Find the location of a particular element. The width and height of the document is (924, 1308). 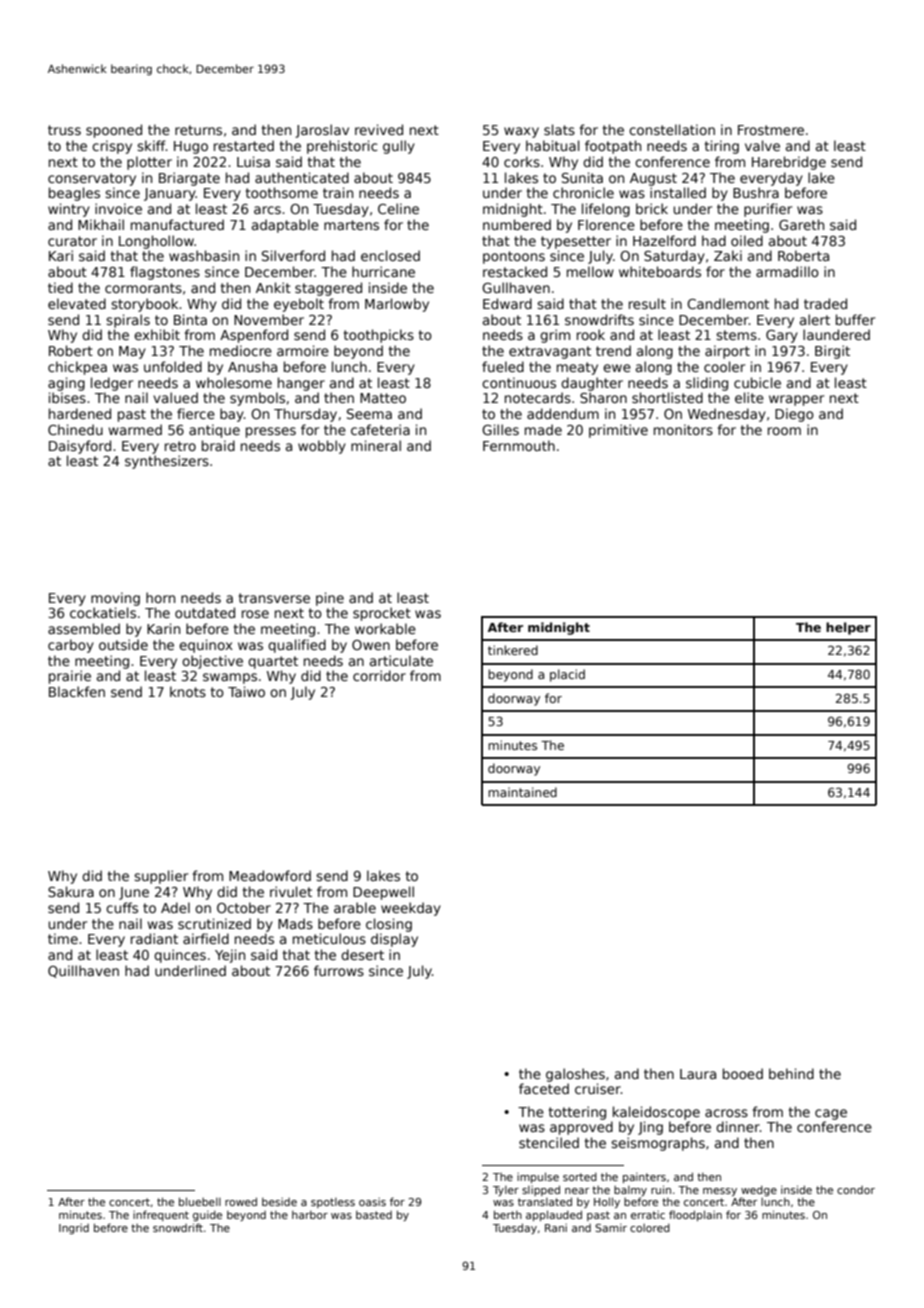

sprocket is located at coordinates (382, 614).
